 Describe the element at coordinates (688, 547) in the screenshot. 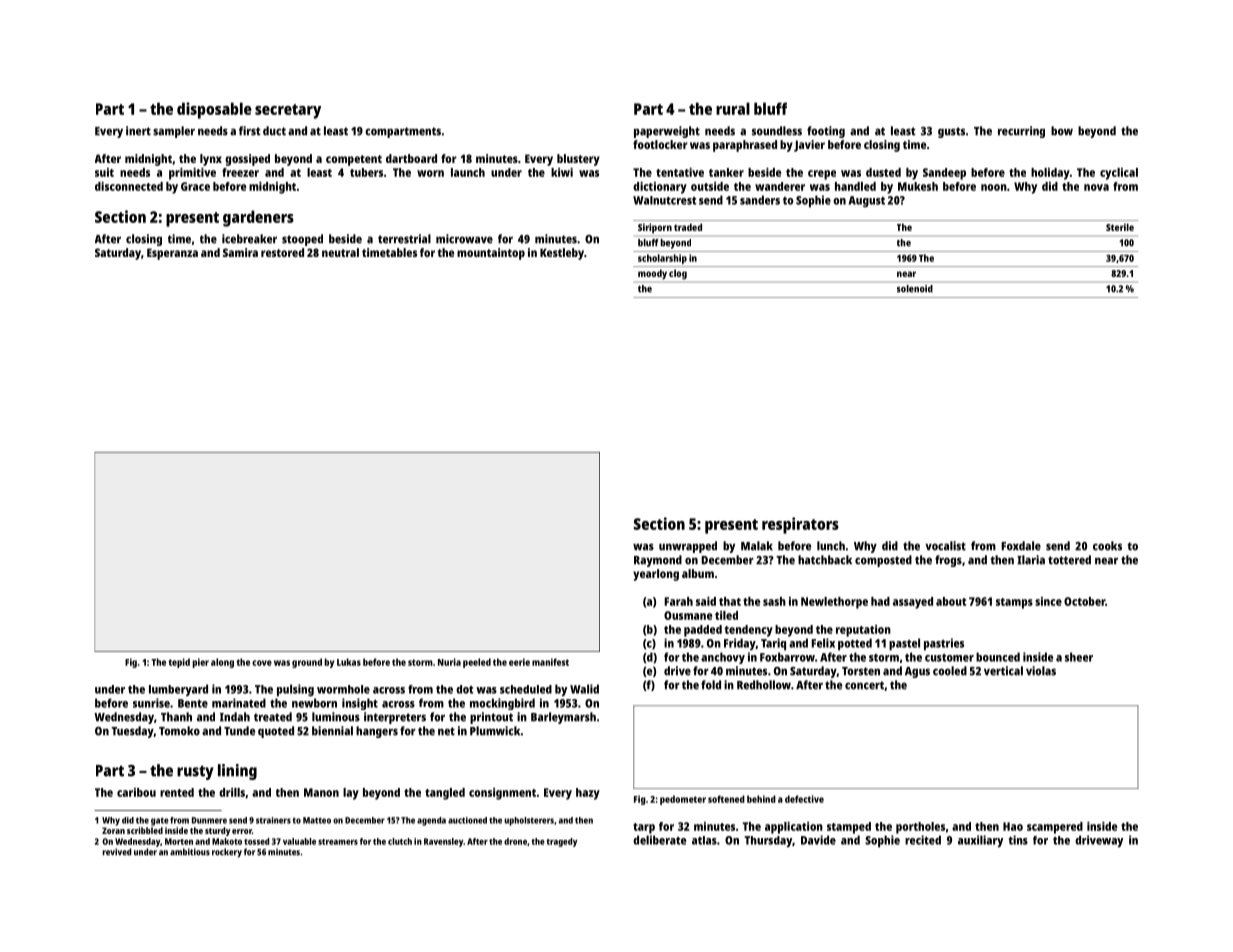

I see `unwrapped` at that location.
